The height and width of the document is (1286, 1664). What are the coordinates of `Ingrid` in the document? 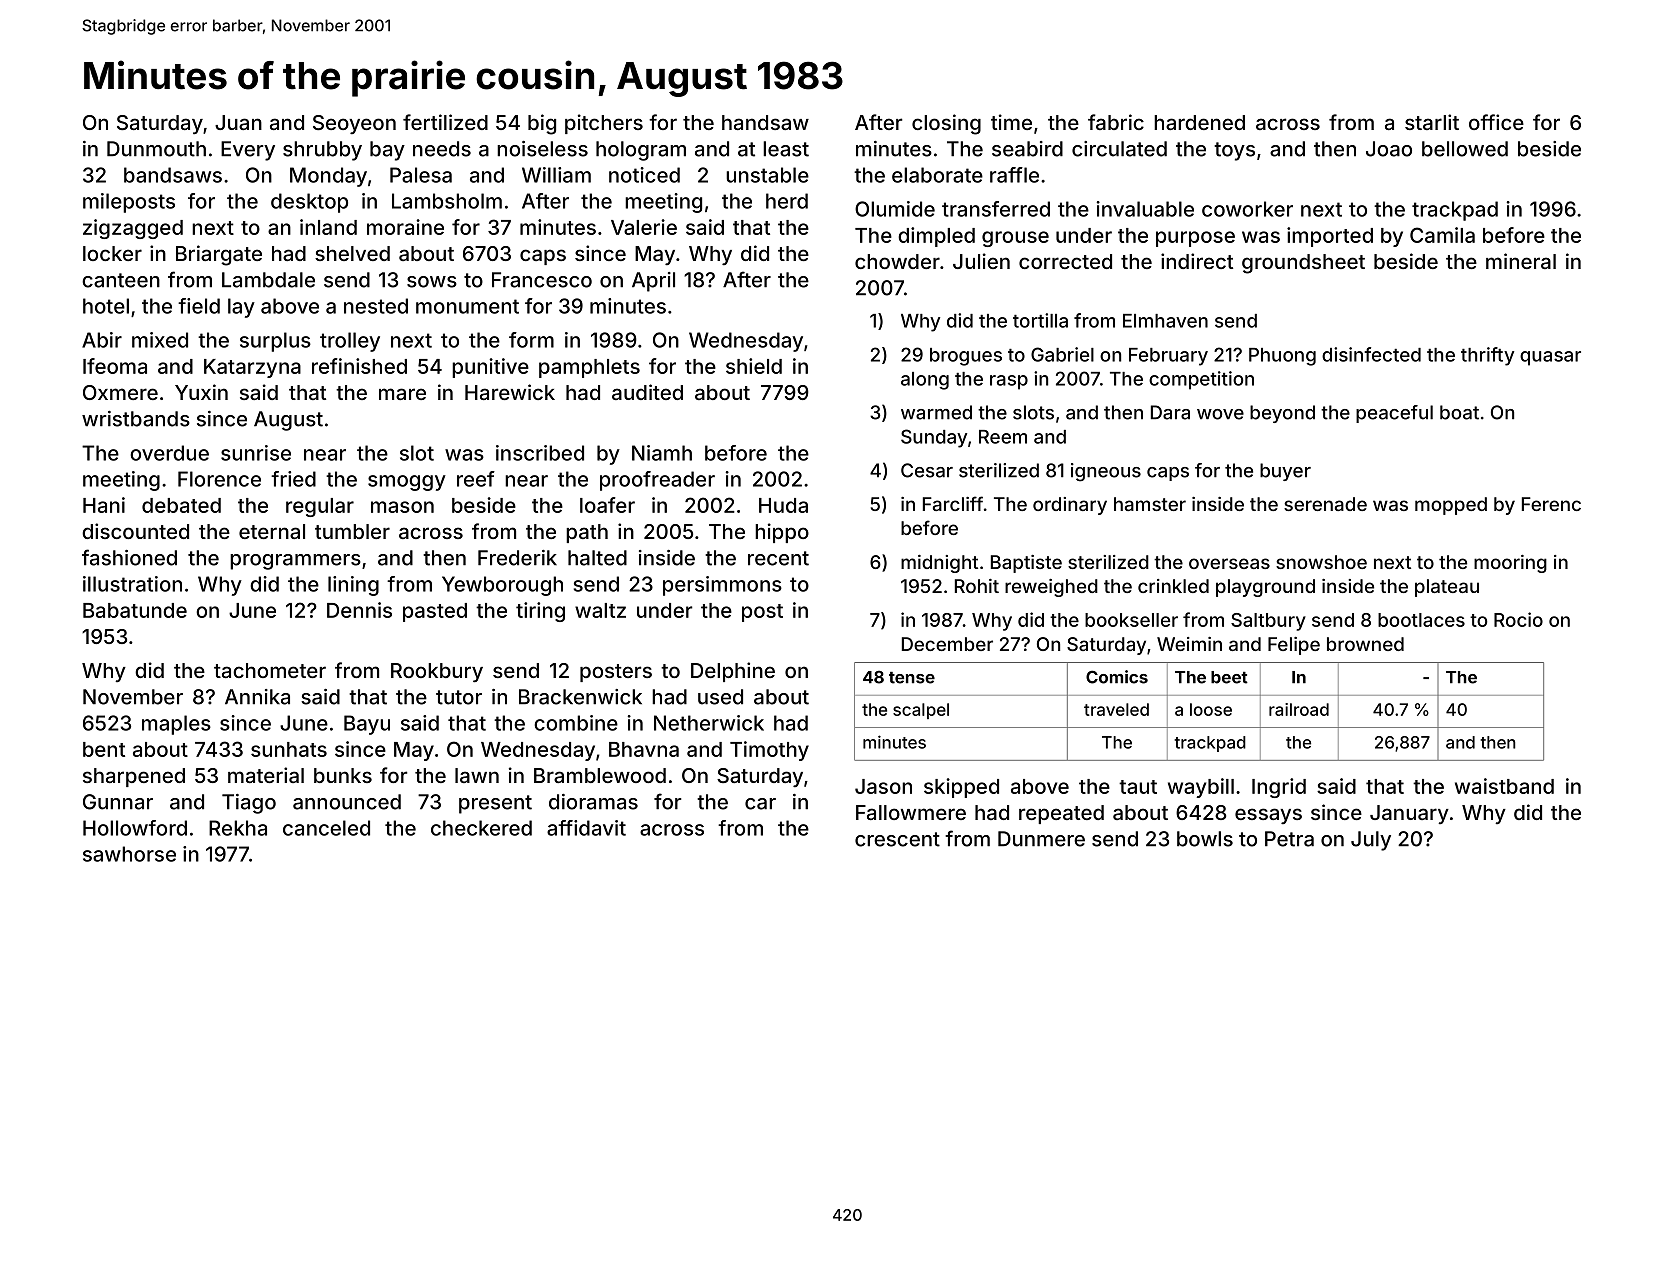 It's located at (1279, 788).
